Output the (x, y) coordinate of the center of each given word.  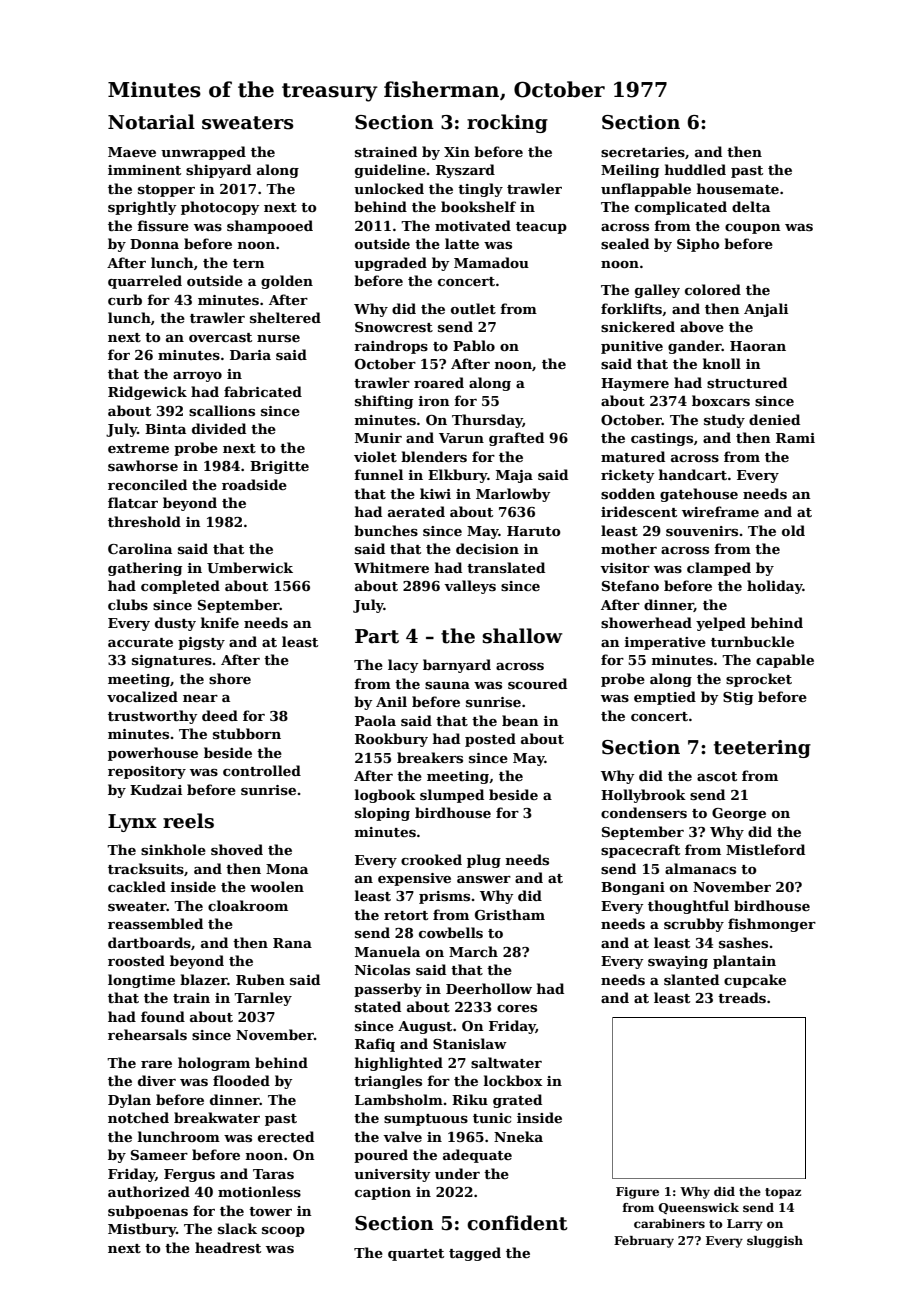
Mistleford (765, 849)
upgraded (390, 264)
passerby (388, 990)
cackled (137, 886)
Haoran (758, 346)
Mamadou (491, 262)
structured (747, 382)
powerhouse (153, 754)
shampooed (270, 227)
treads (742, 997)
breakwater (217, 1117)
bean (520, 720)
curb (125, 299)
